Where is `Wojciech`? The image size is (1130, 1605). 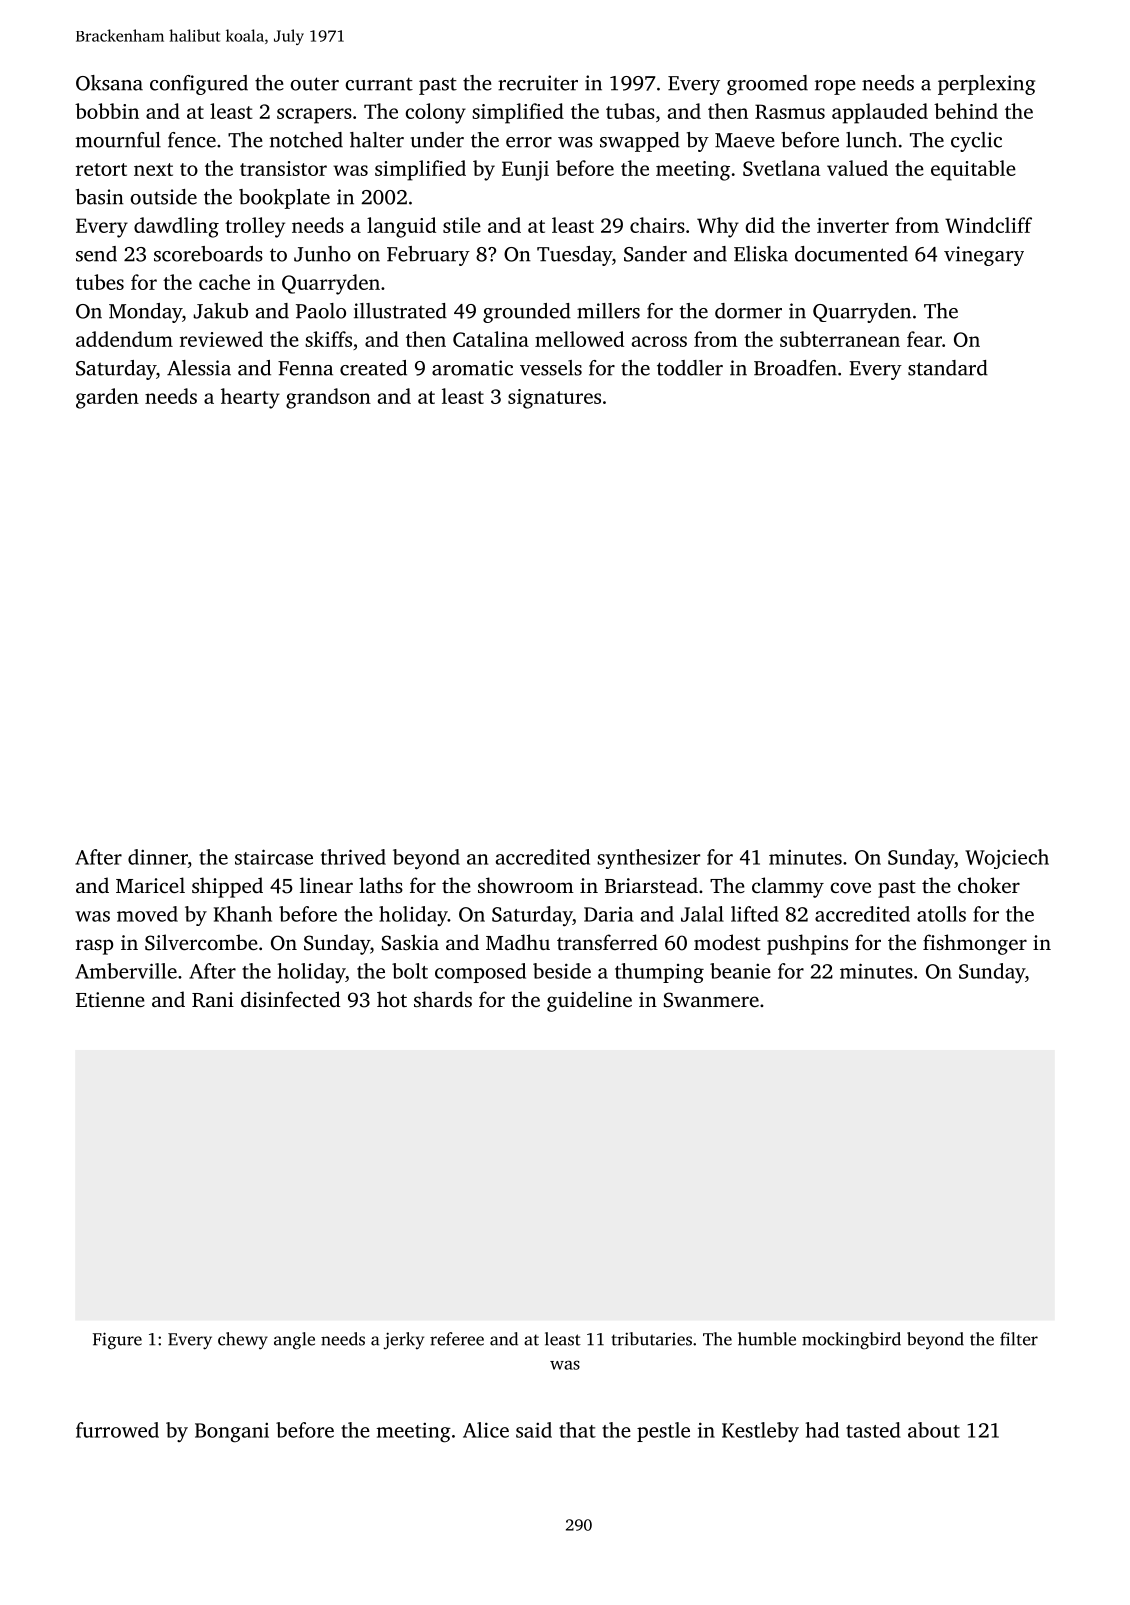
Wojciech is located at coordinates (1007, 859).
